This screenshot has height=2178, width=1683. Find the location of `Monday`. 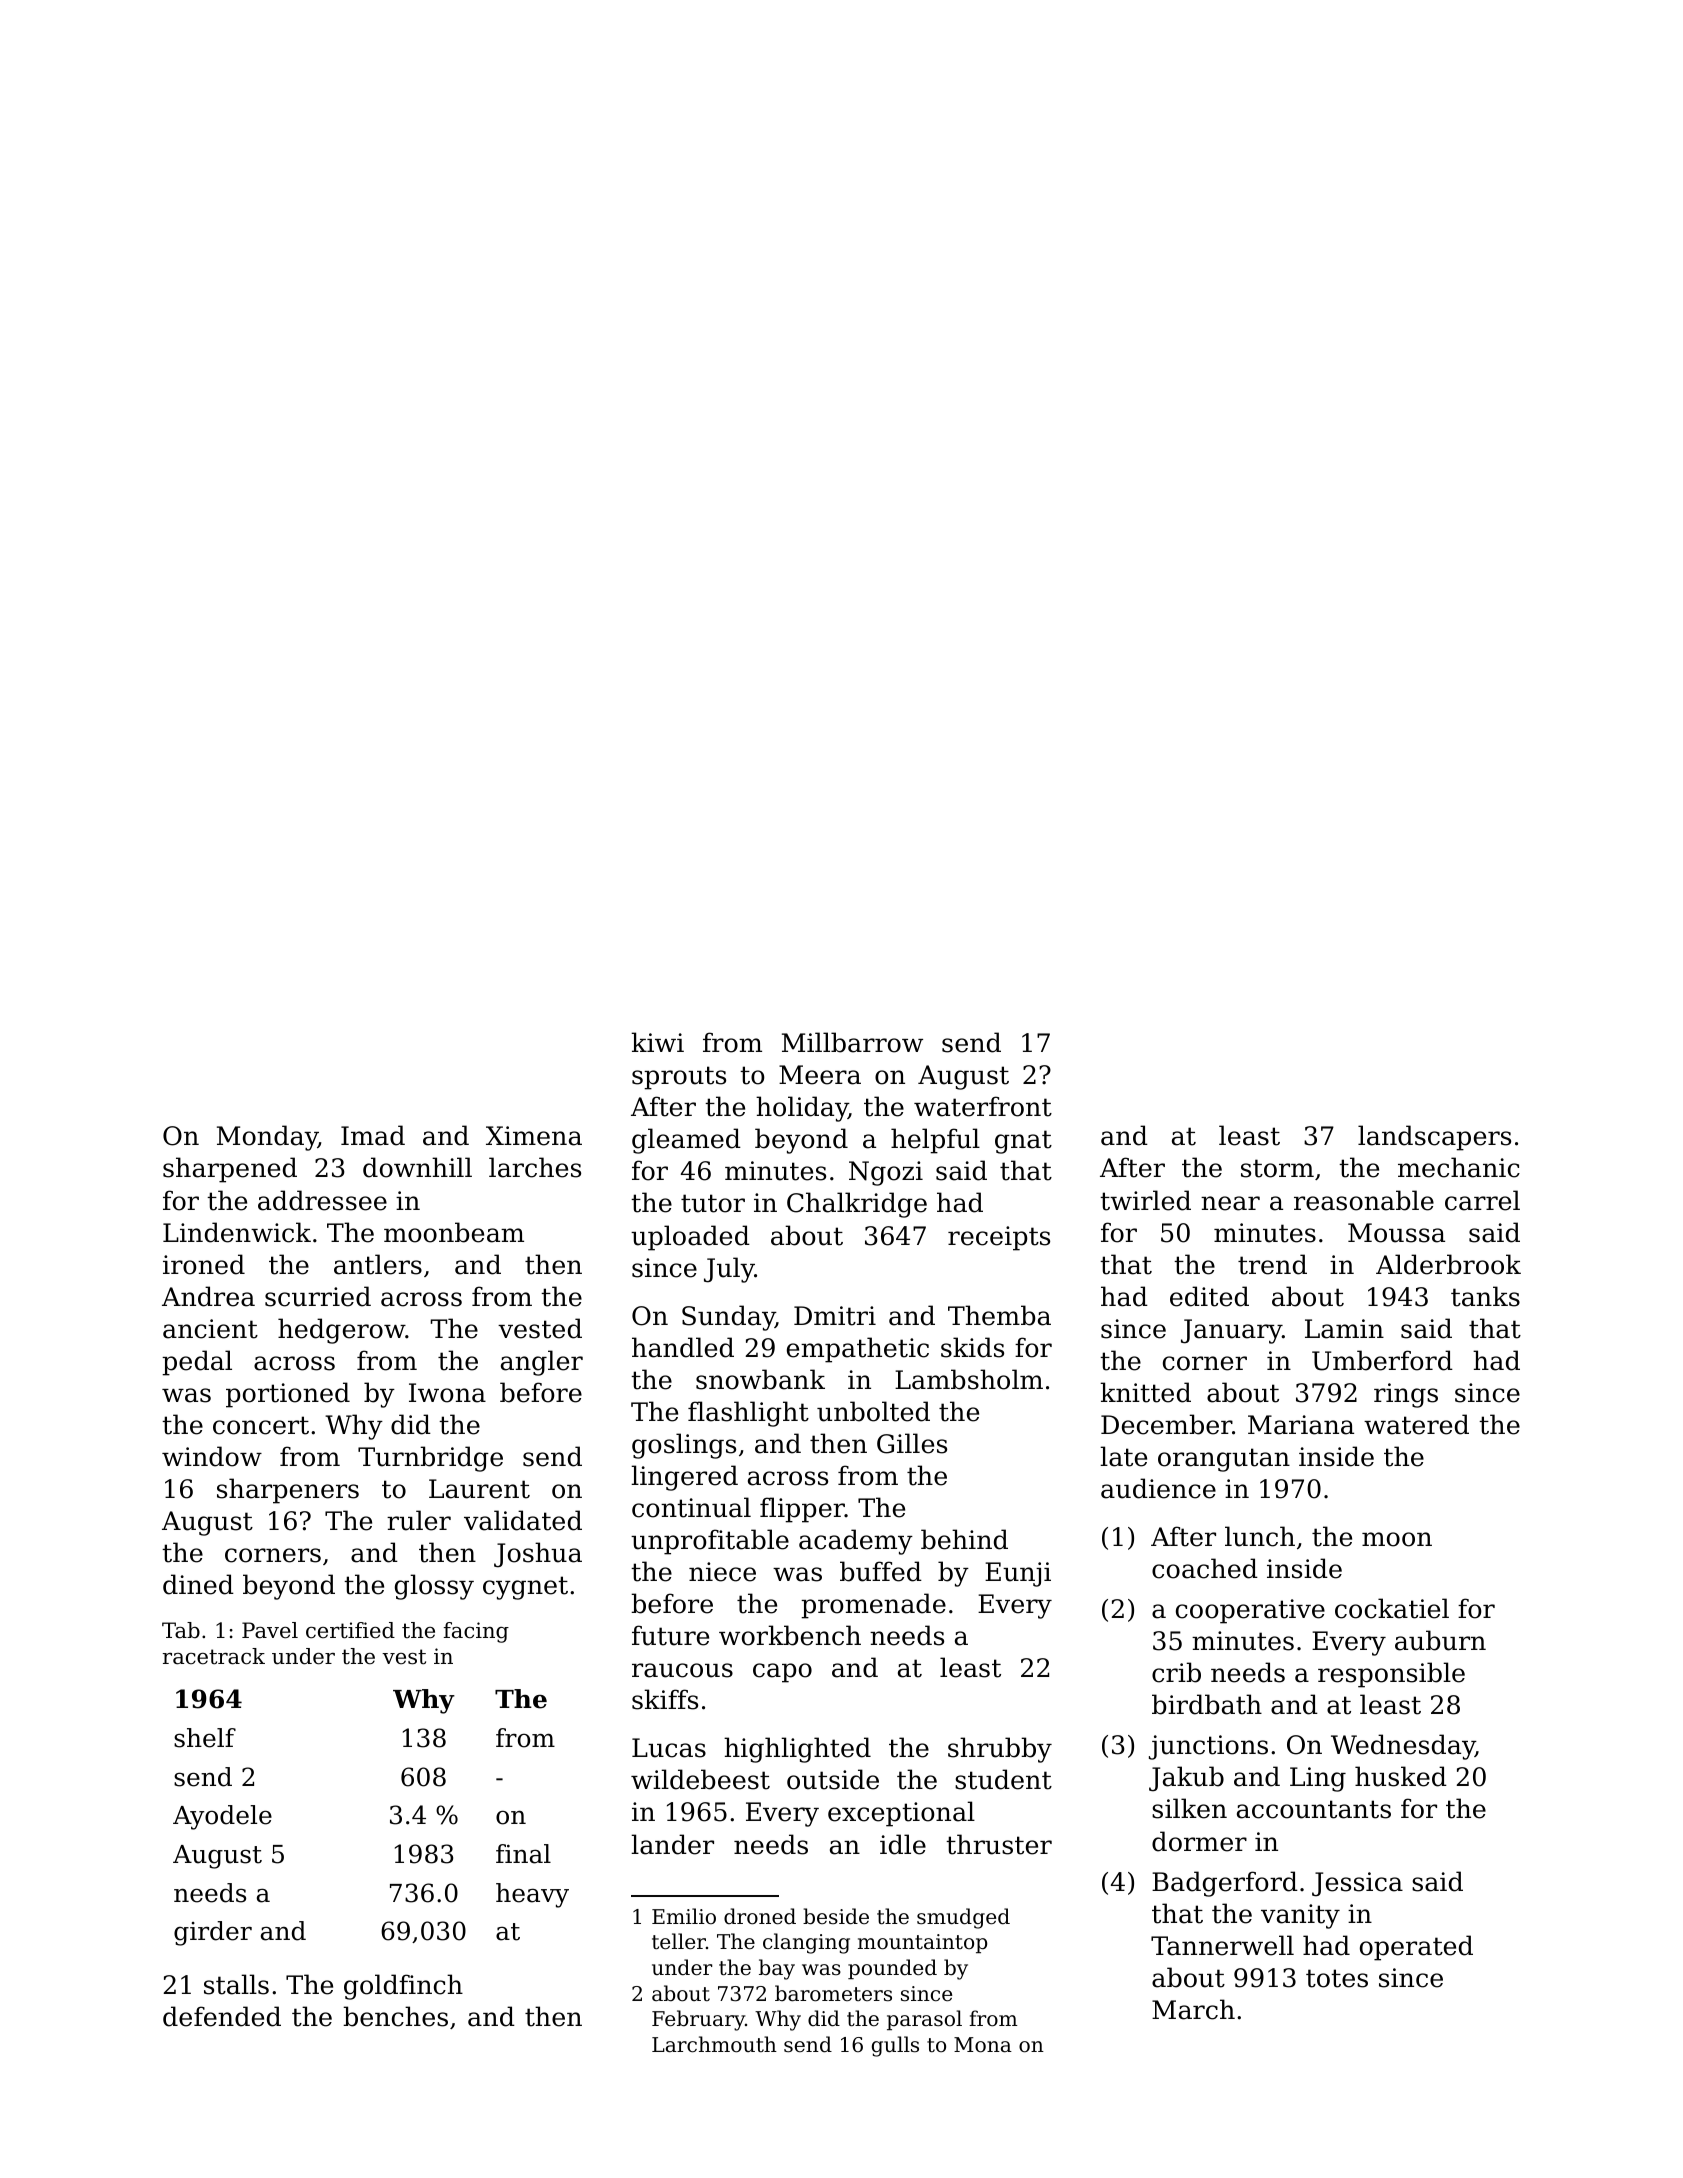

Monday is located at coordinates (267, 1138).
